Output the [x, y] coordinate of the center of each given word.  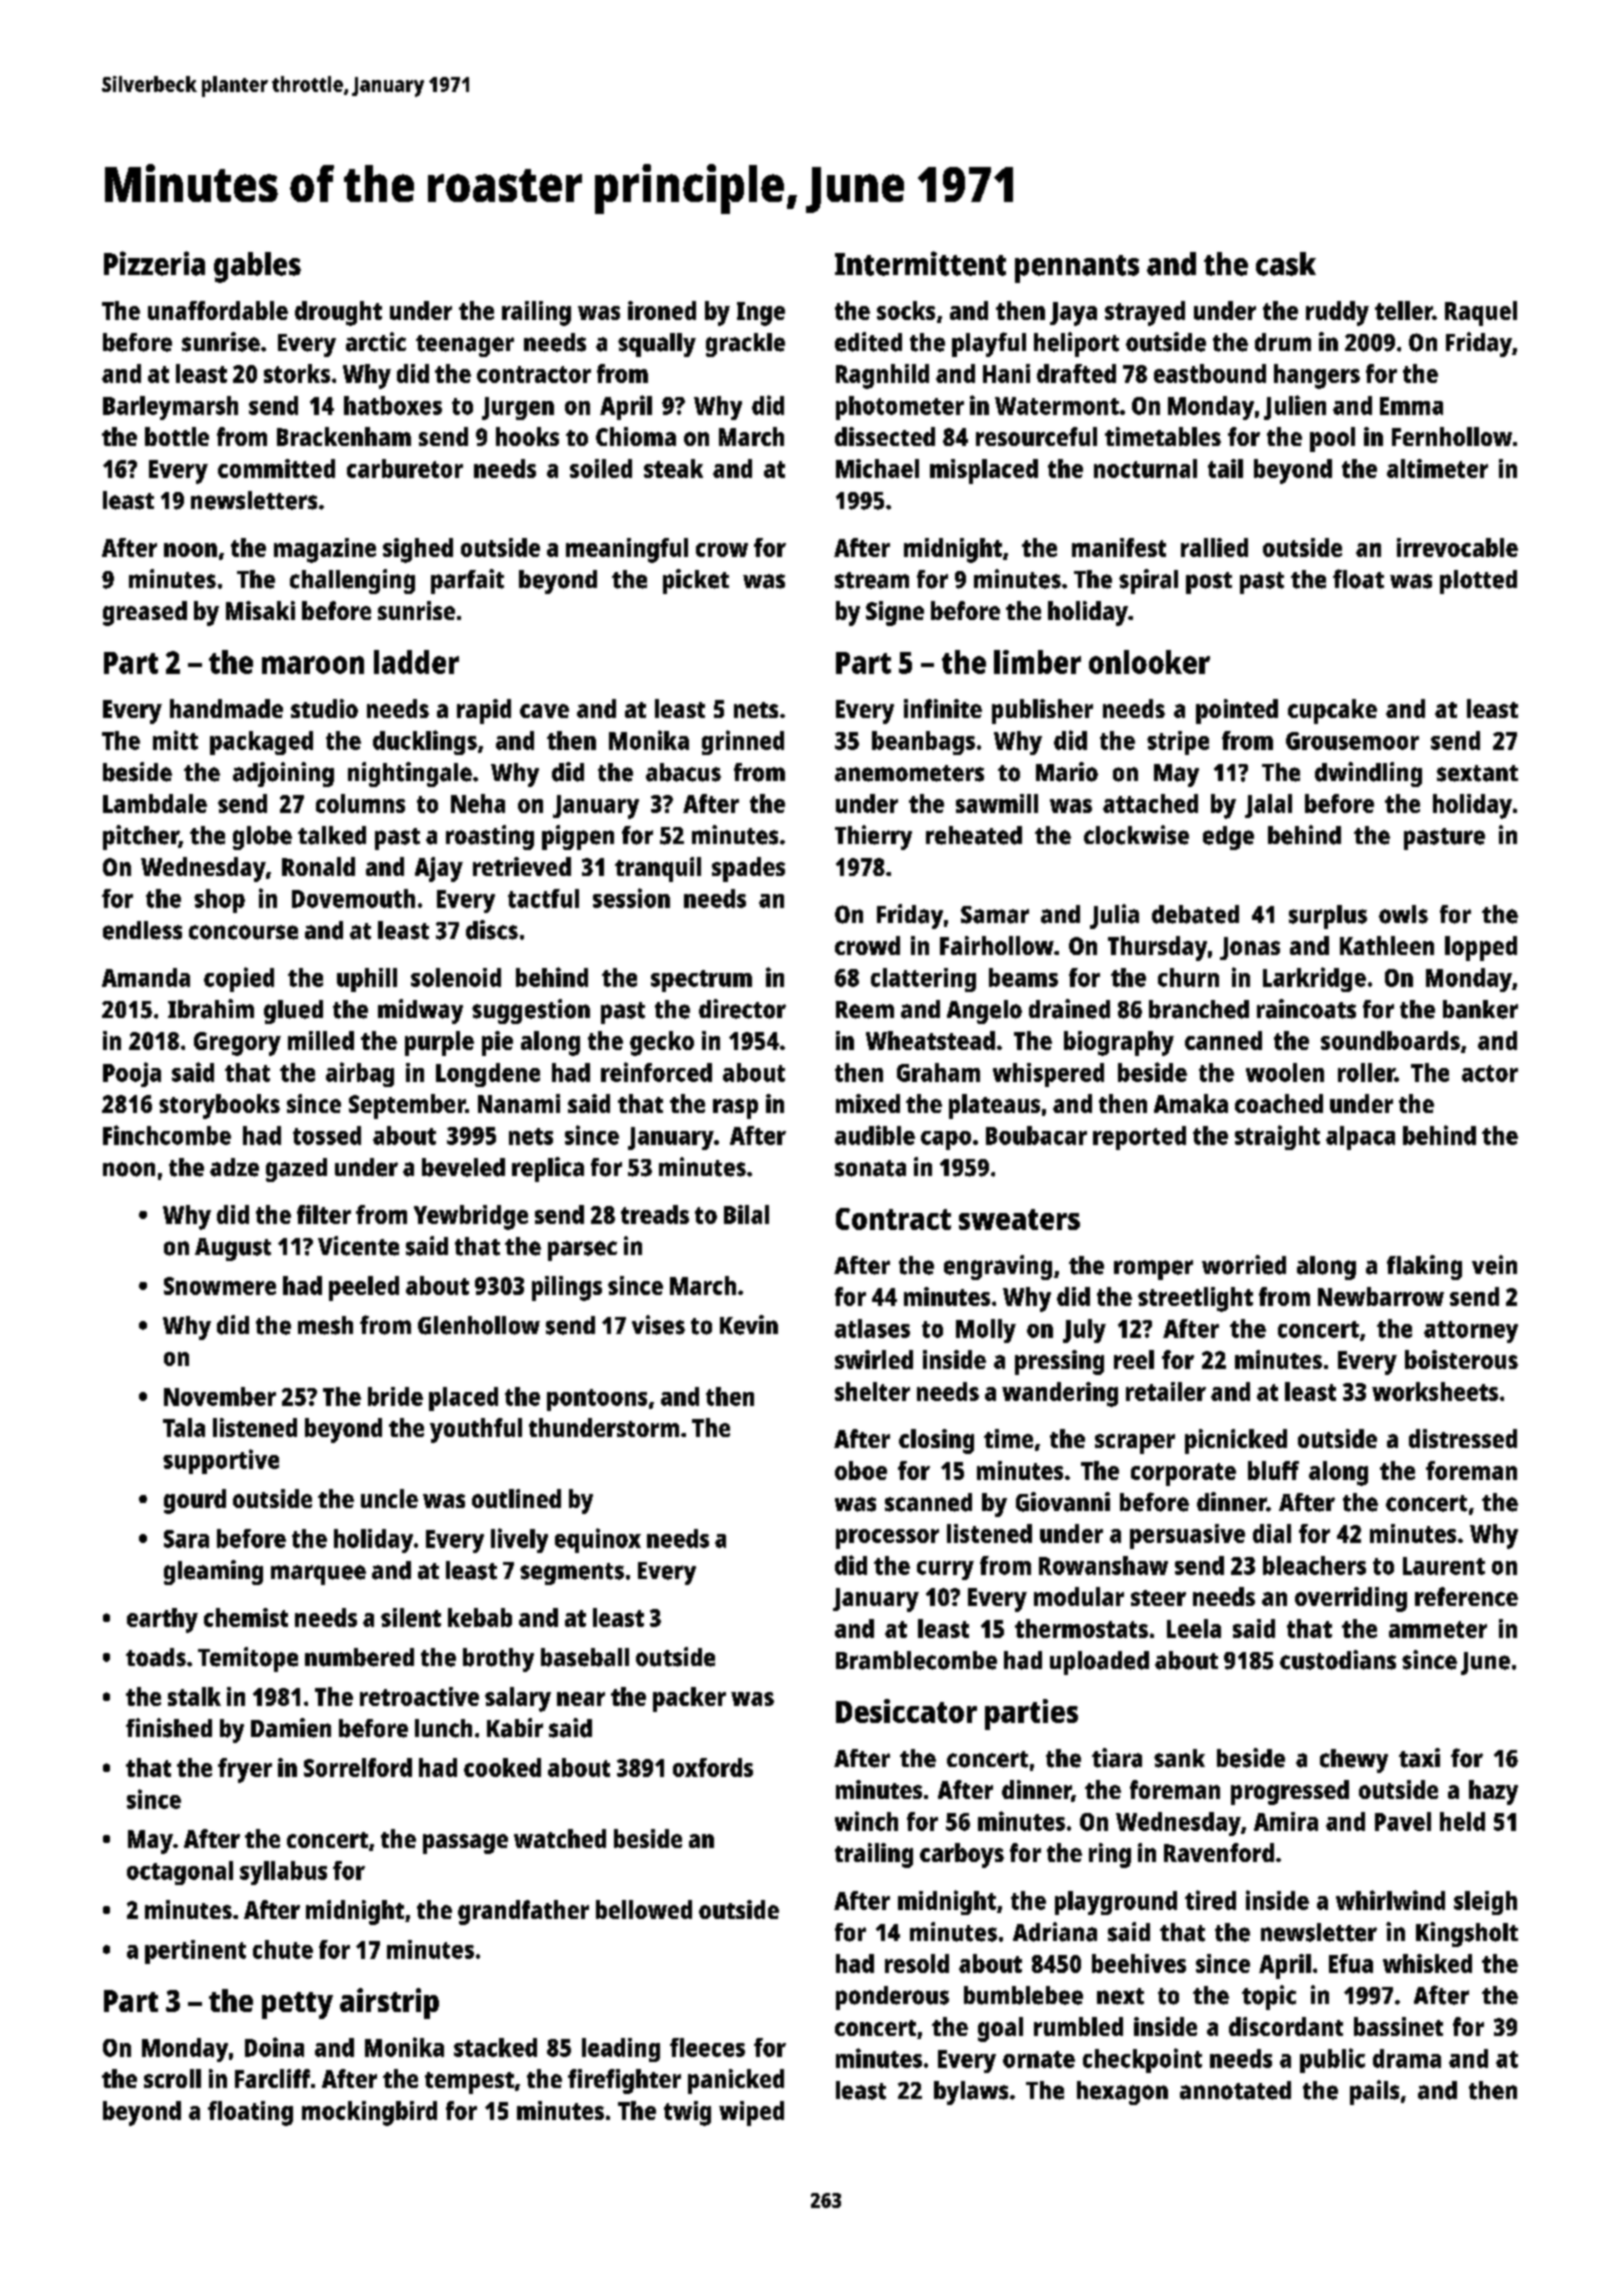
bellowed [644, 1909]
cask [1286, 264]
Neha [478, 803]
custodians [1338, 1660]
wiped [751, 2113]
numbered [359, 1657]
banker [1480, 1009]
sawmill [997, 803]
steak [673, 468]
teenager [465, 346]
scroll [172, 2078]
